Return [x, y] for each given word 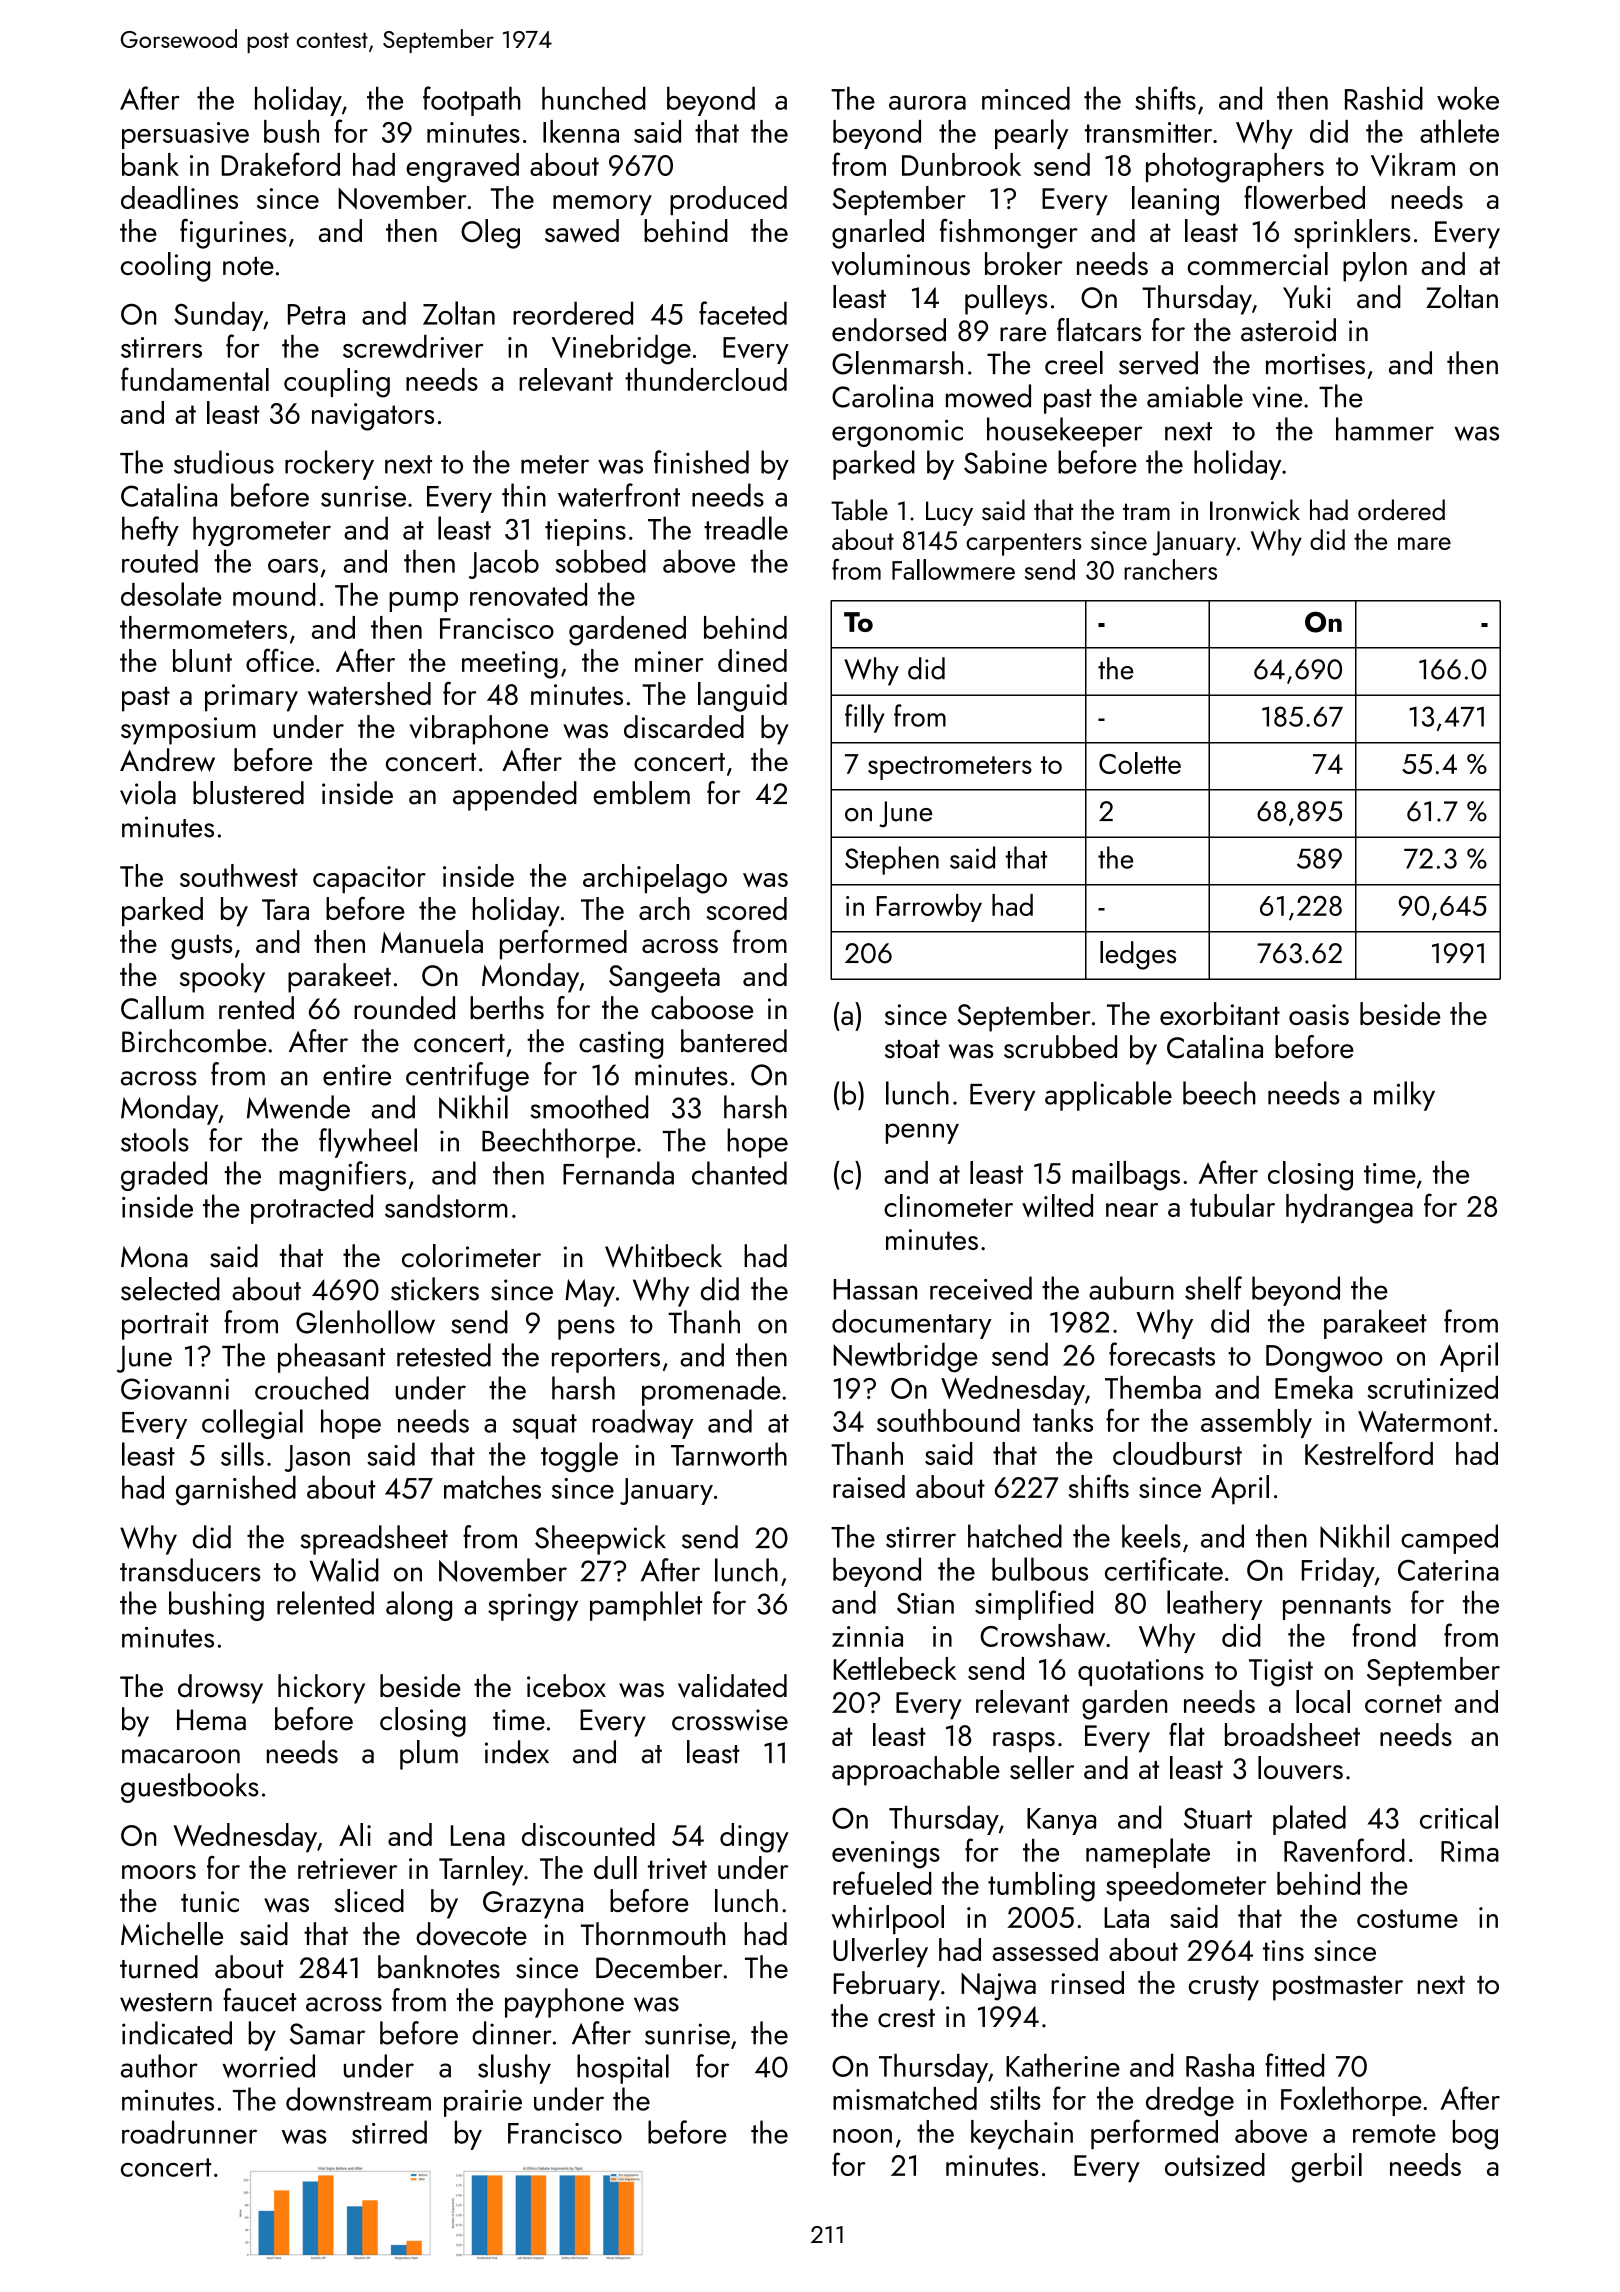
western [166, 2002]
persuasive [185, 135]
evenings [886, 1855]
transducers [190, 1570]
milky [1404, 1096]
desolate [171, 594]
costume [1407, 1918]
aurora [927, 103]
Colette [1140, 763]
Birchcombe [194, 1041]
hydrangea [1349, 1209]
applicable [1108, 1096]
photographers [1235, 168]
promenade [711, 1391]
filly [864, 718]
